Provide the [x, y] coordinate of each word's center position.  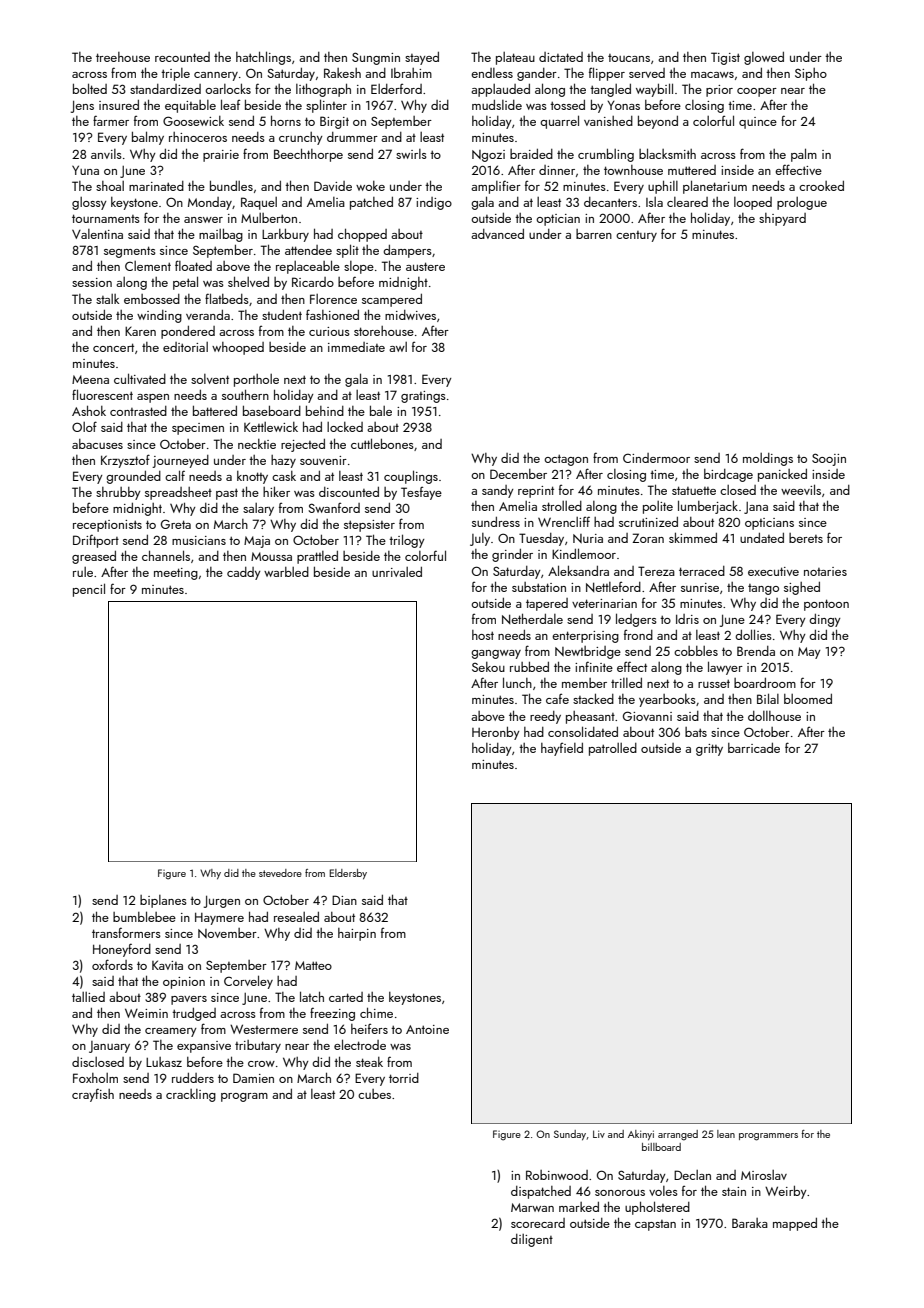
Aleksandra [578, 570]
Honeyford [122, 950]
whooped [238, 348]
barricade [754, 748]
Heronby [496, 733]
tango [763, 589]
